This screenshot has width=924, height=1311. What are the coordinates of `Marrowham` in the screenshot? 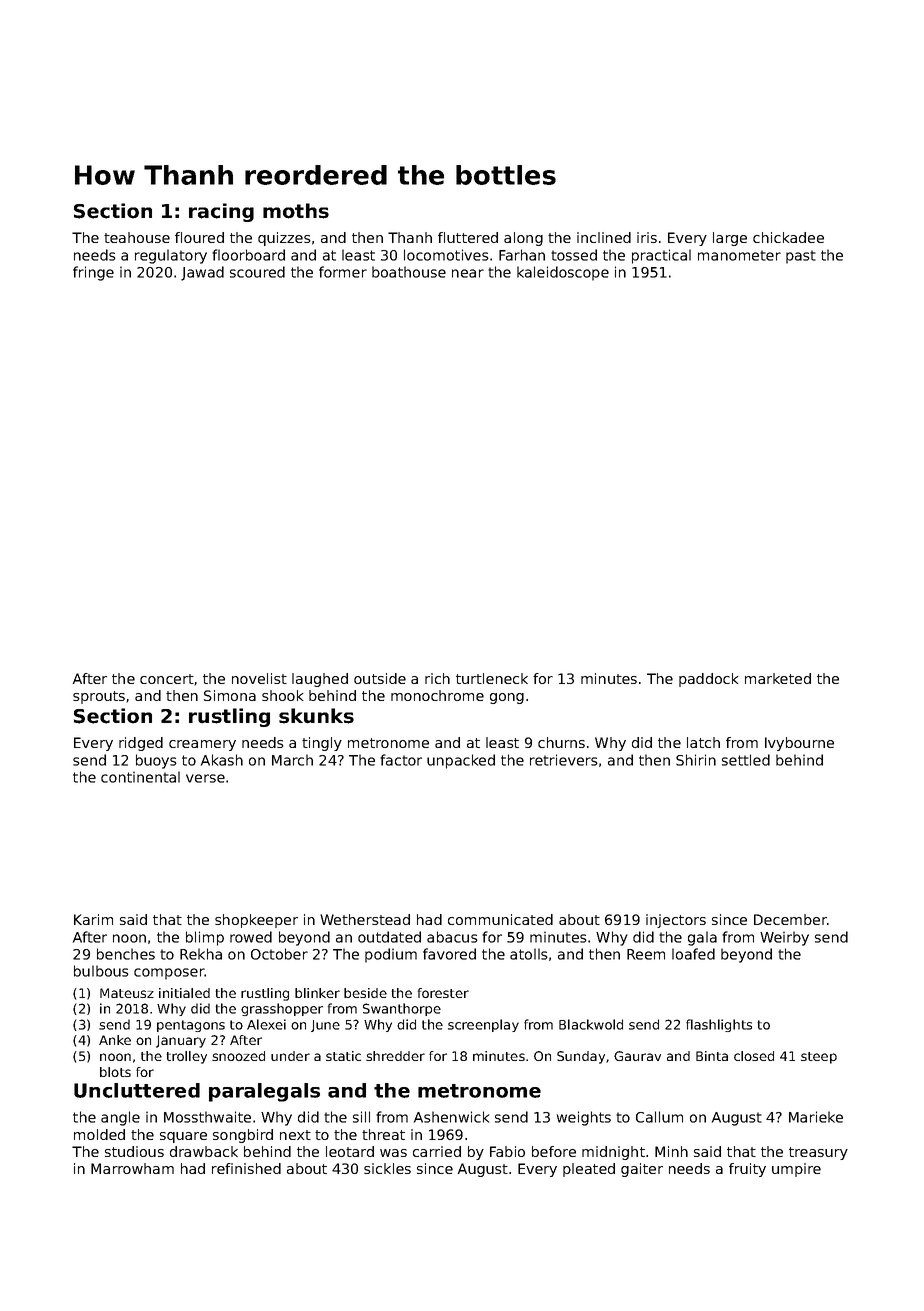 It's located at (132, 1168).
